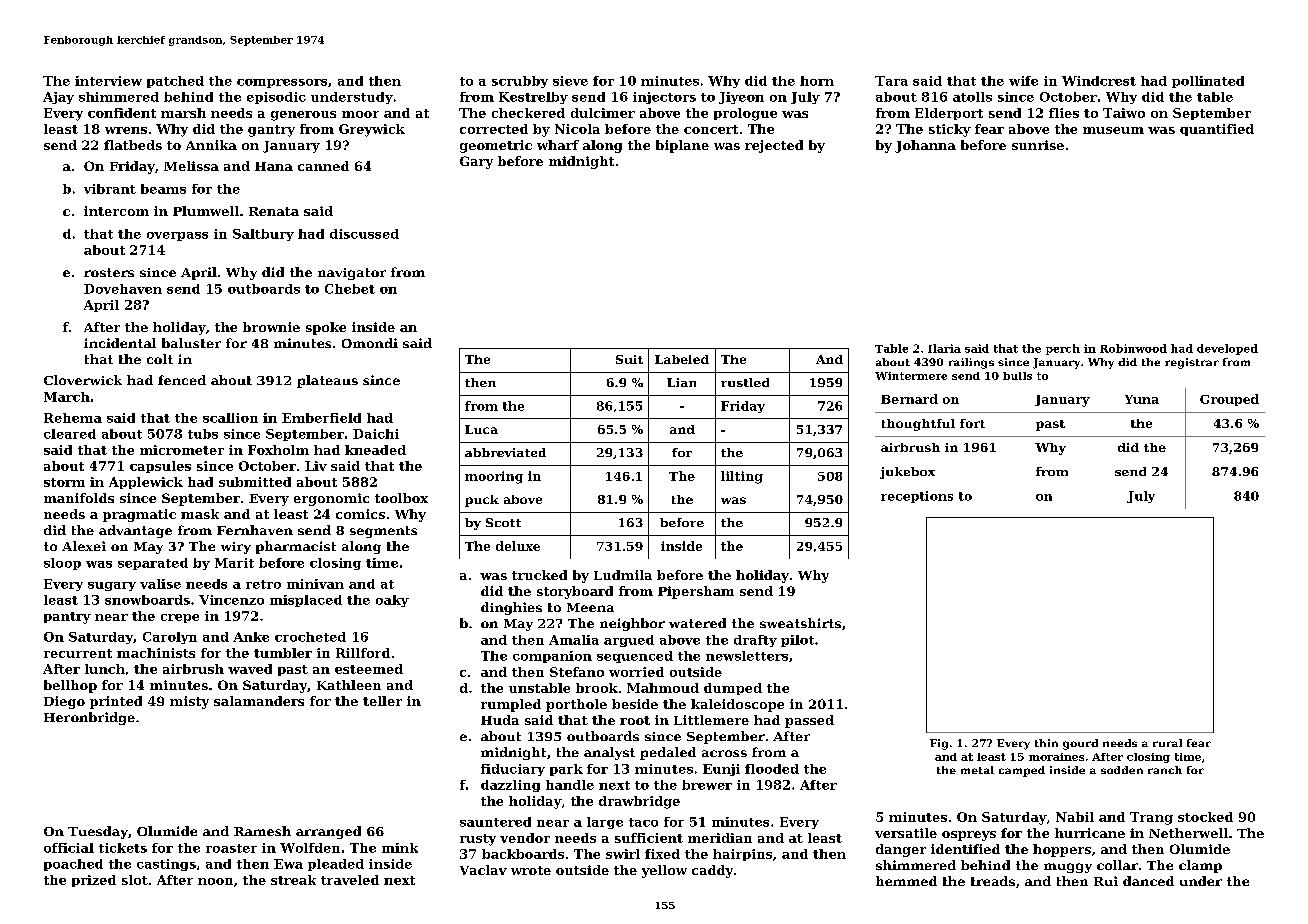 This page has height=924, width=1308. What do you see at coordinates (67, 618) in the page?
I see `pantry` at bounding box center [67, 618].
